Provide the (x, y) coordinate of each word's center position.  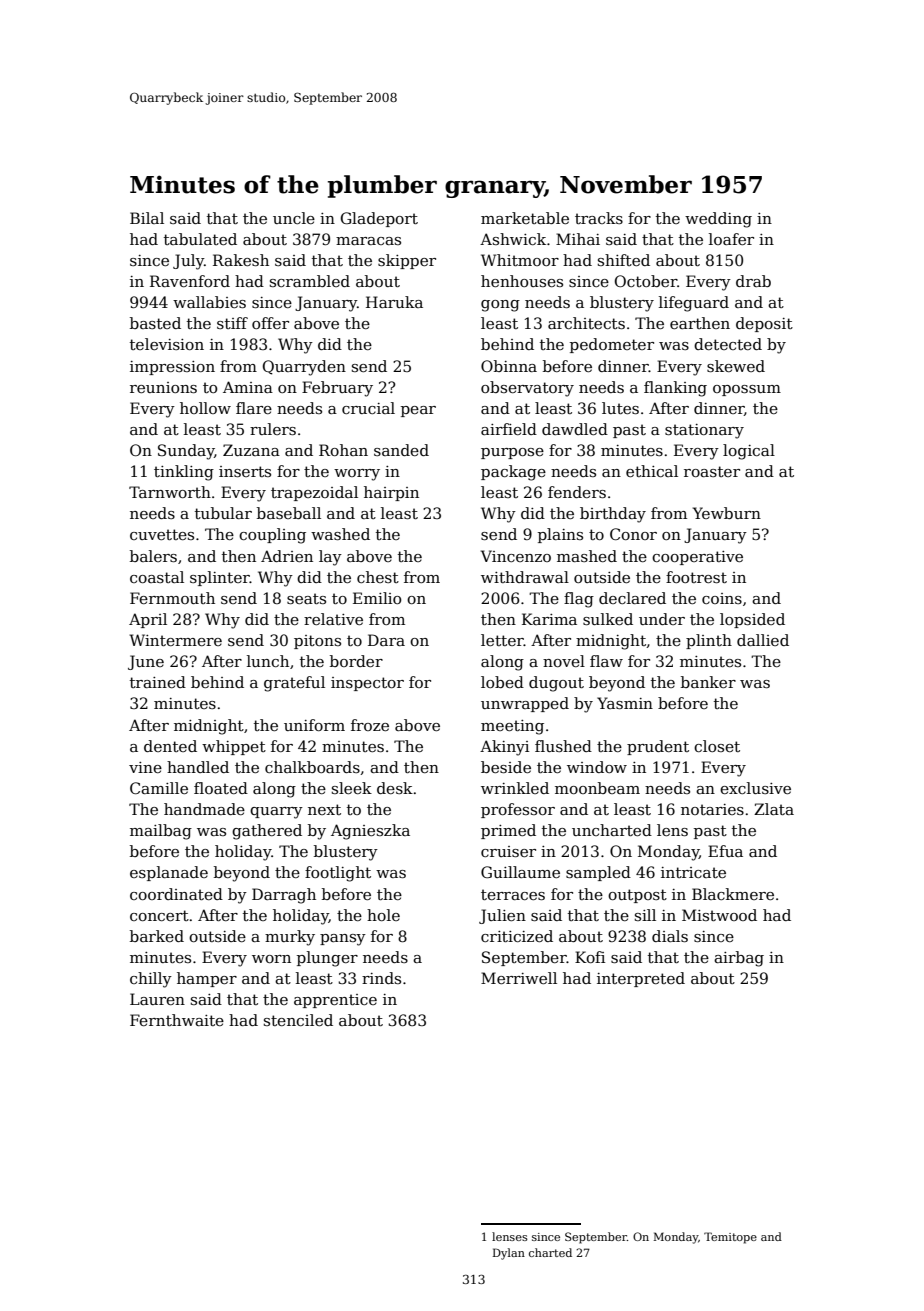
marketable (525, 218)
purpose (512, 453)
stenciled (298, 1020)
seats (306, 598)
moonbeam (597, 788)
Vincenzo (516, 556)
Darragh (284, 896)
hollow (205, 408)
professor (518, 810)
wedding (718, 220)
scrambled (310, 281)
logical (749, 452)
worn (271, 959)
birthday (613, 515)
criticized (517, 936)
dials (670, 936)
